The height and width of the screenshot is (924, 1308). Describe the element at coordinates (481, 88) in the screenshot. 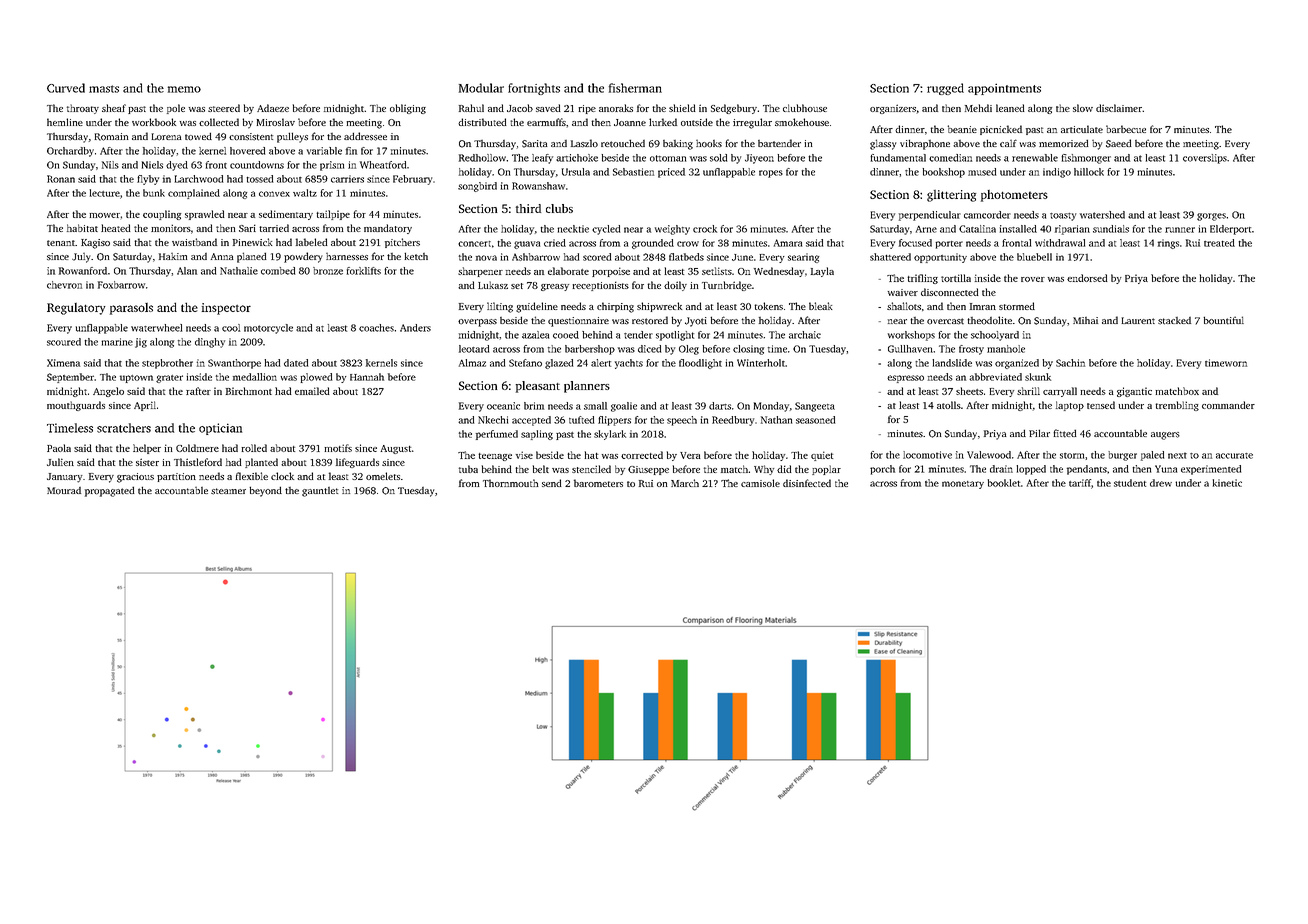

I see `Modular` at that location.
